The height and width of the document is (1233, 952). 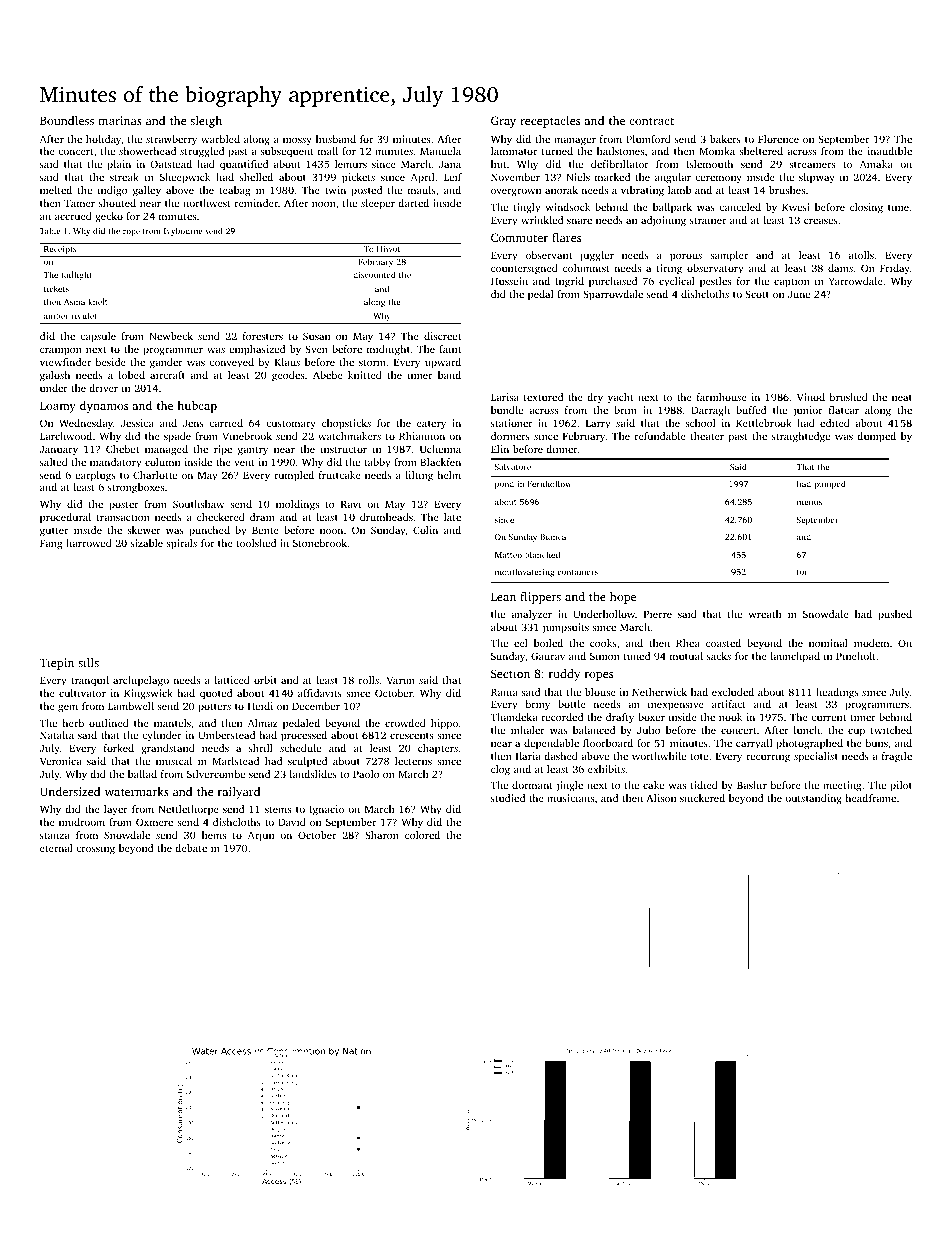 What do you see at coordinates (287, 152) in the document?
I see `subsequent` at bounding box center [287, 152].
